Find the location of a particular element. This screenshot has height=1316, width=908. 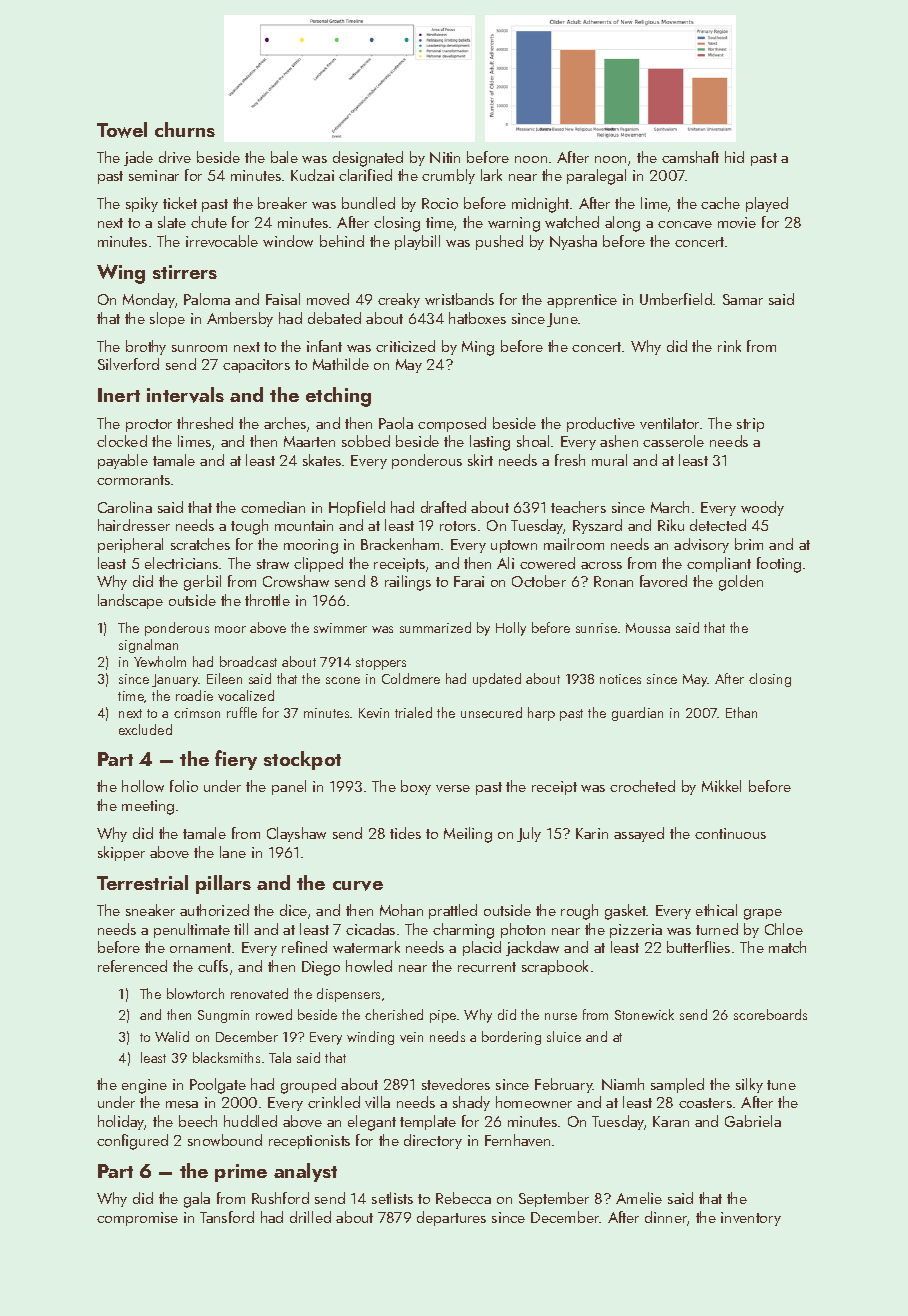

Ambersby is located at coordinates (240, 319).
